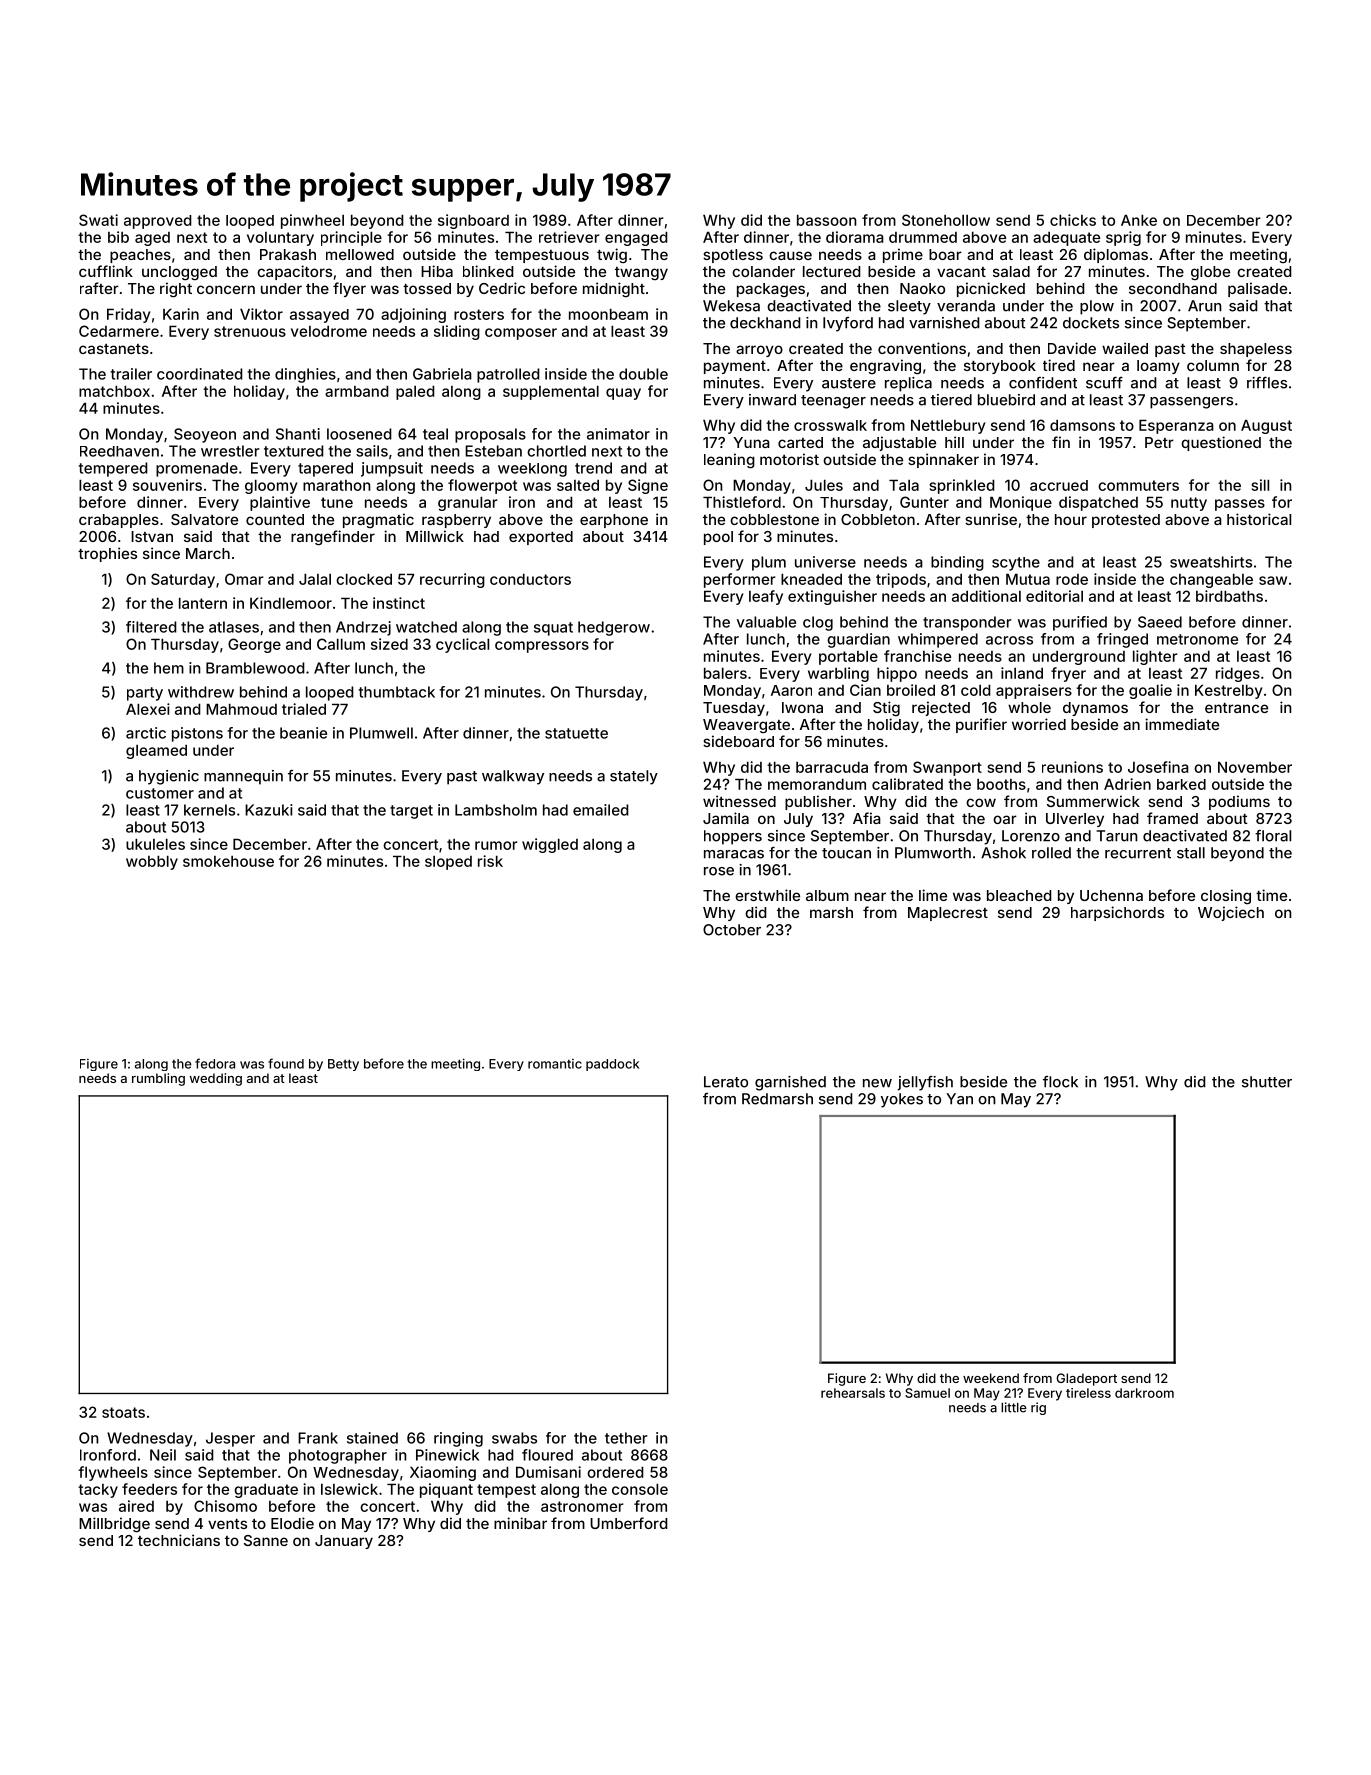  I want to click on saw, so click(1273, 580).
